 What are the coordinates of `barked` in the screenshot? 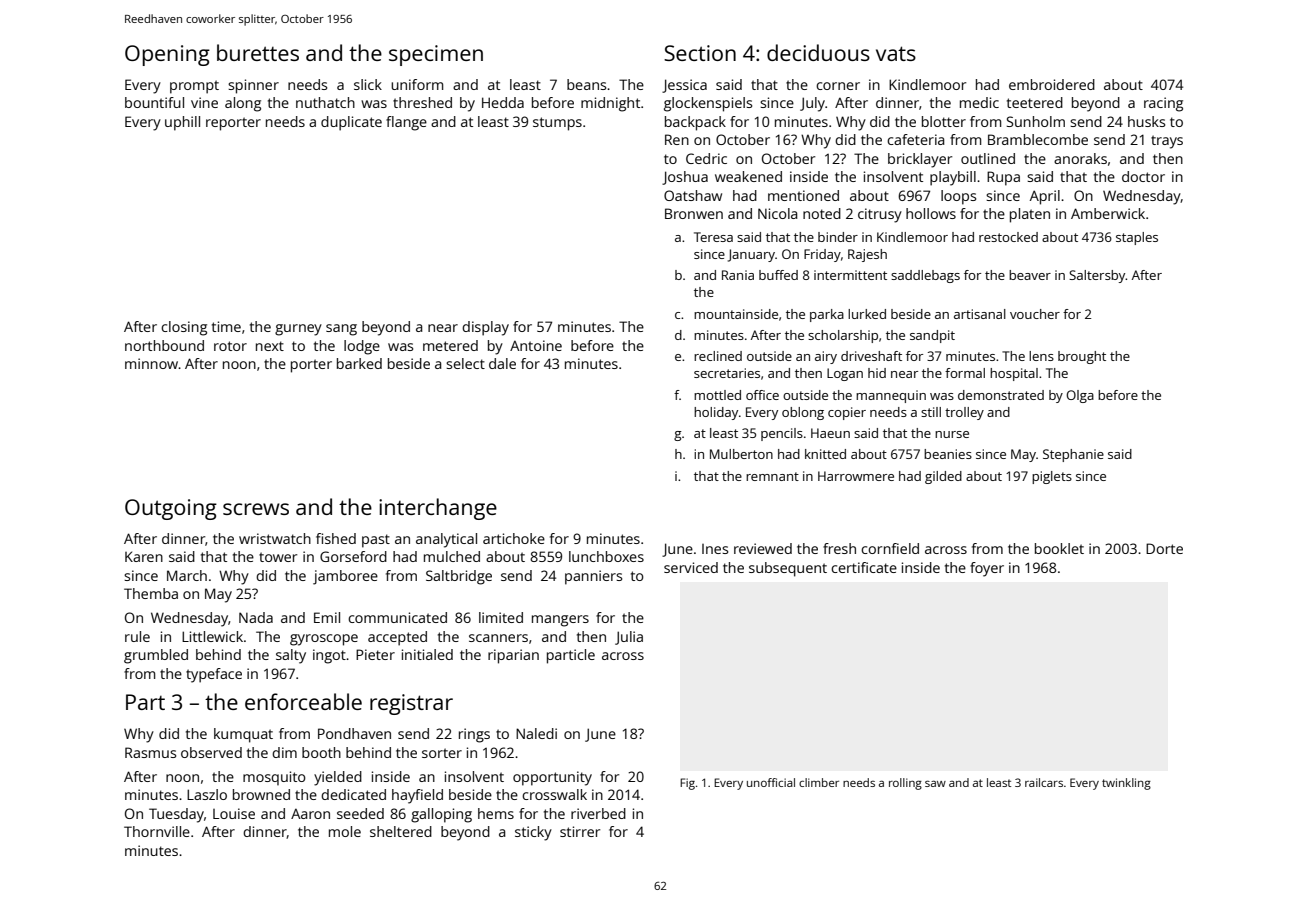 It's located at (359, 363).
